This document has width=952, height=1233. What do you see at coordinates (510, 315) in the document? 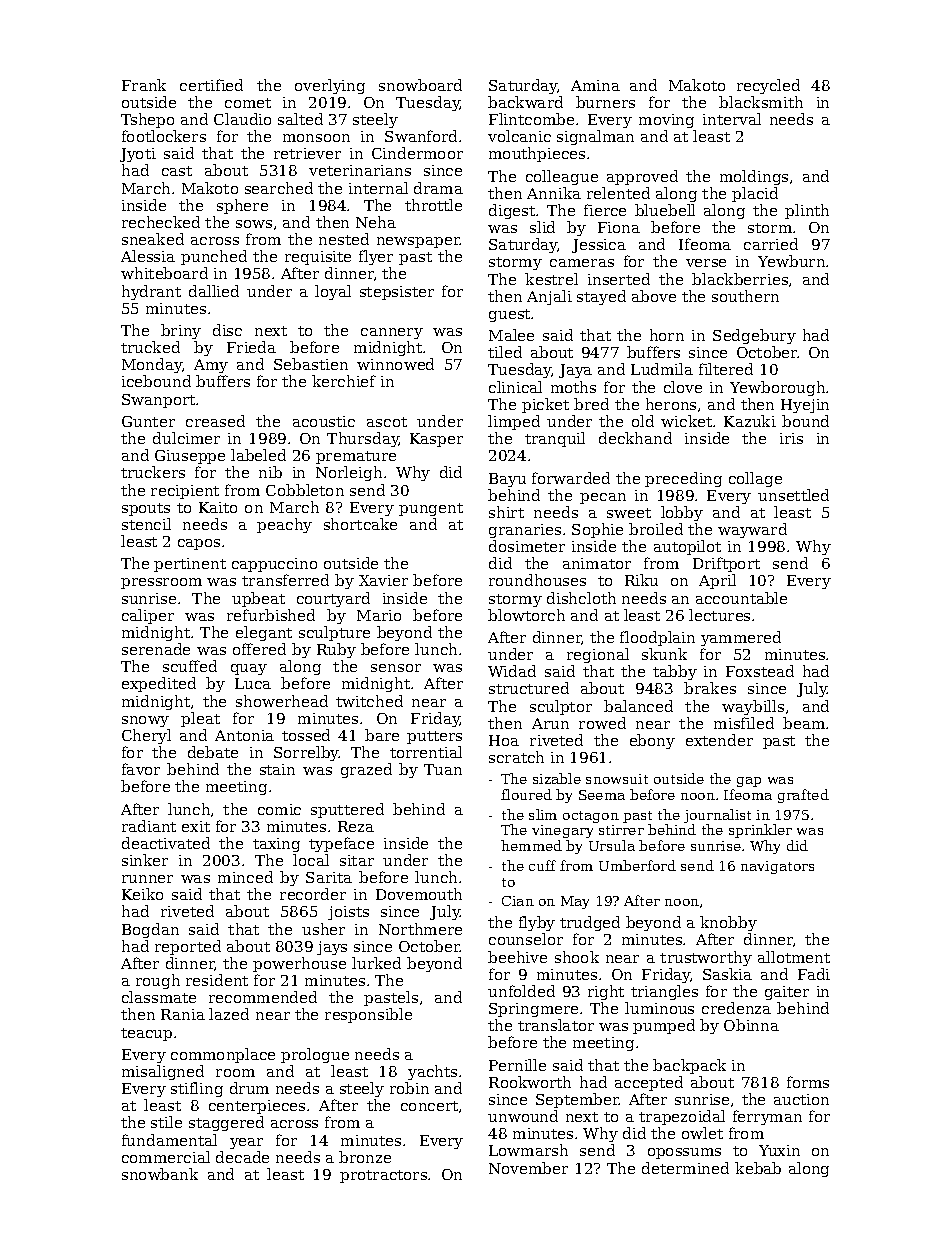
I see `guest` at bounding box center [510, 315].
